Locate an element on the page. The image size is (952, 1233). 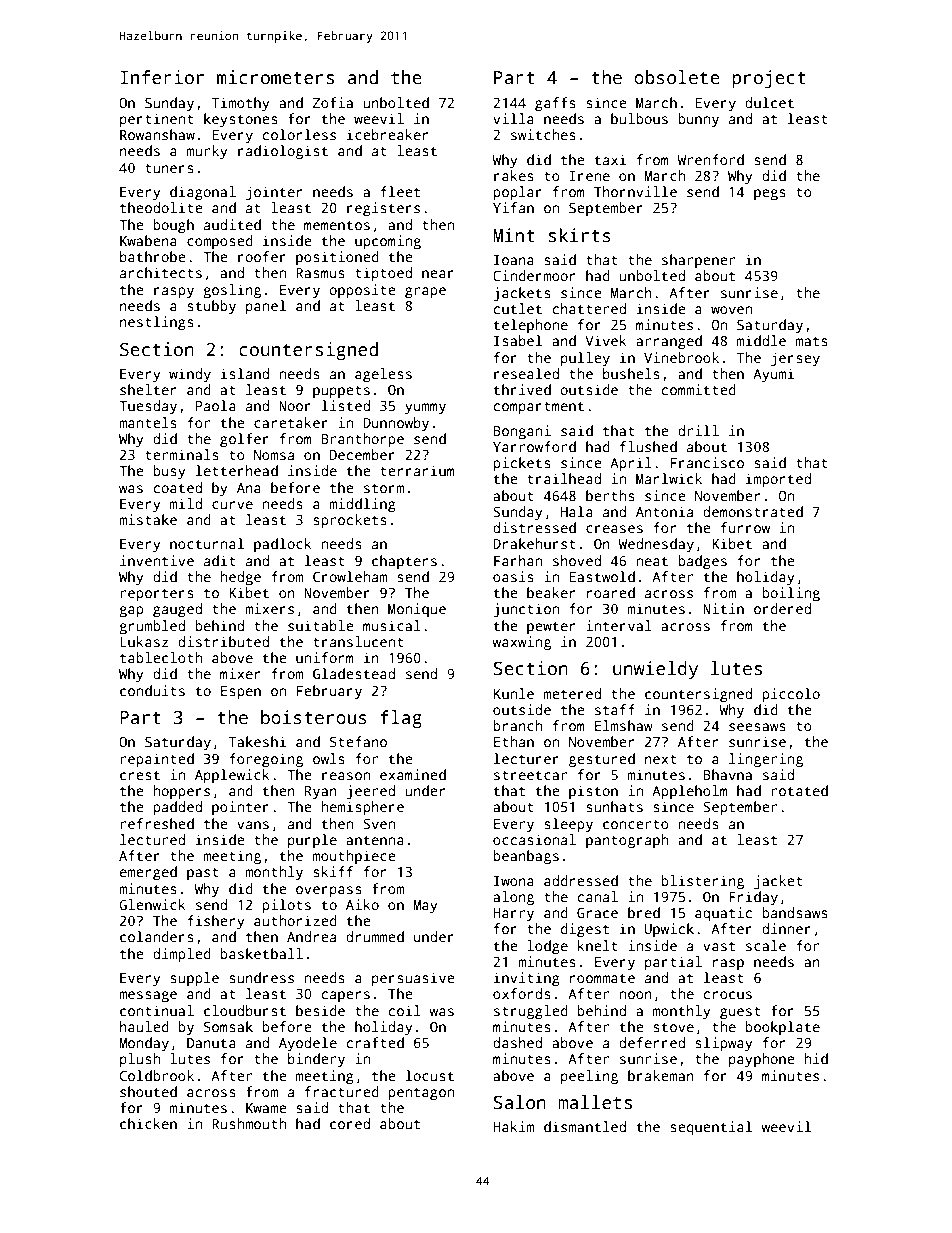
fleet is located at coordinates (400, 191).
